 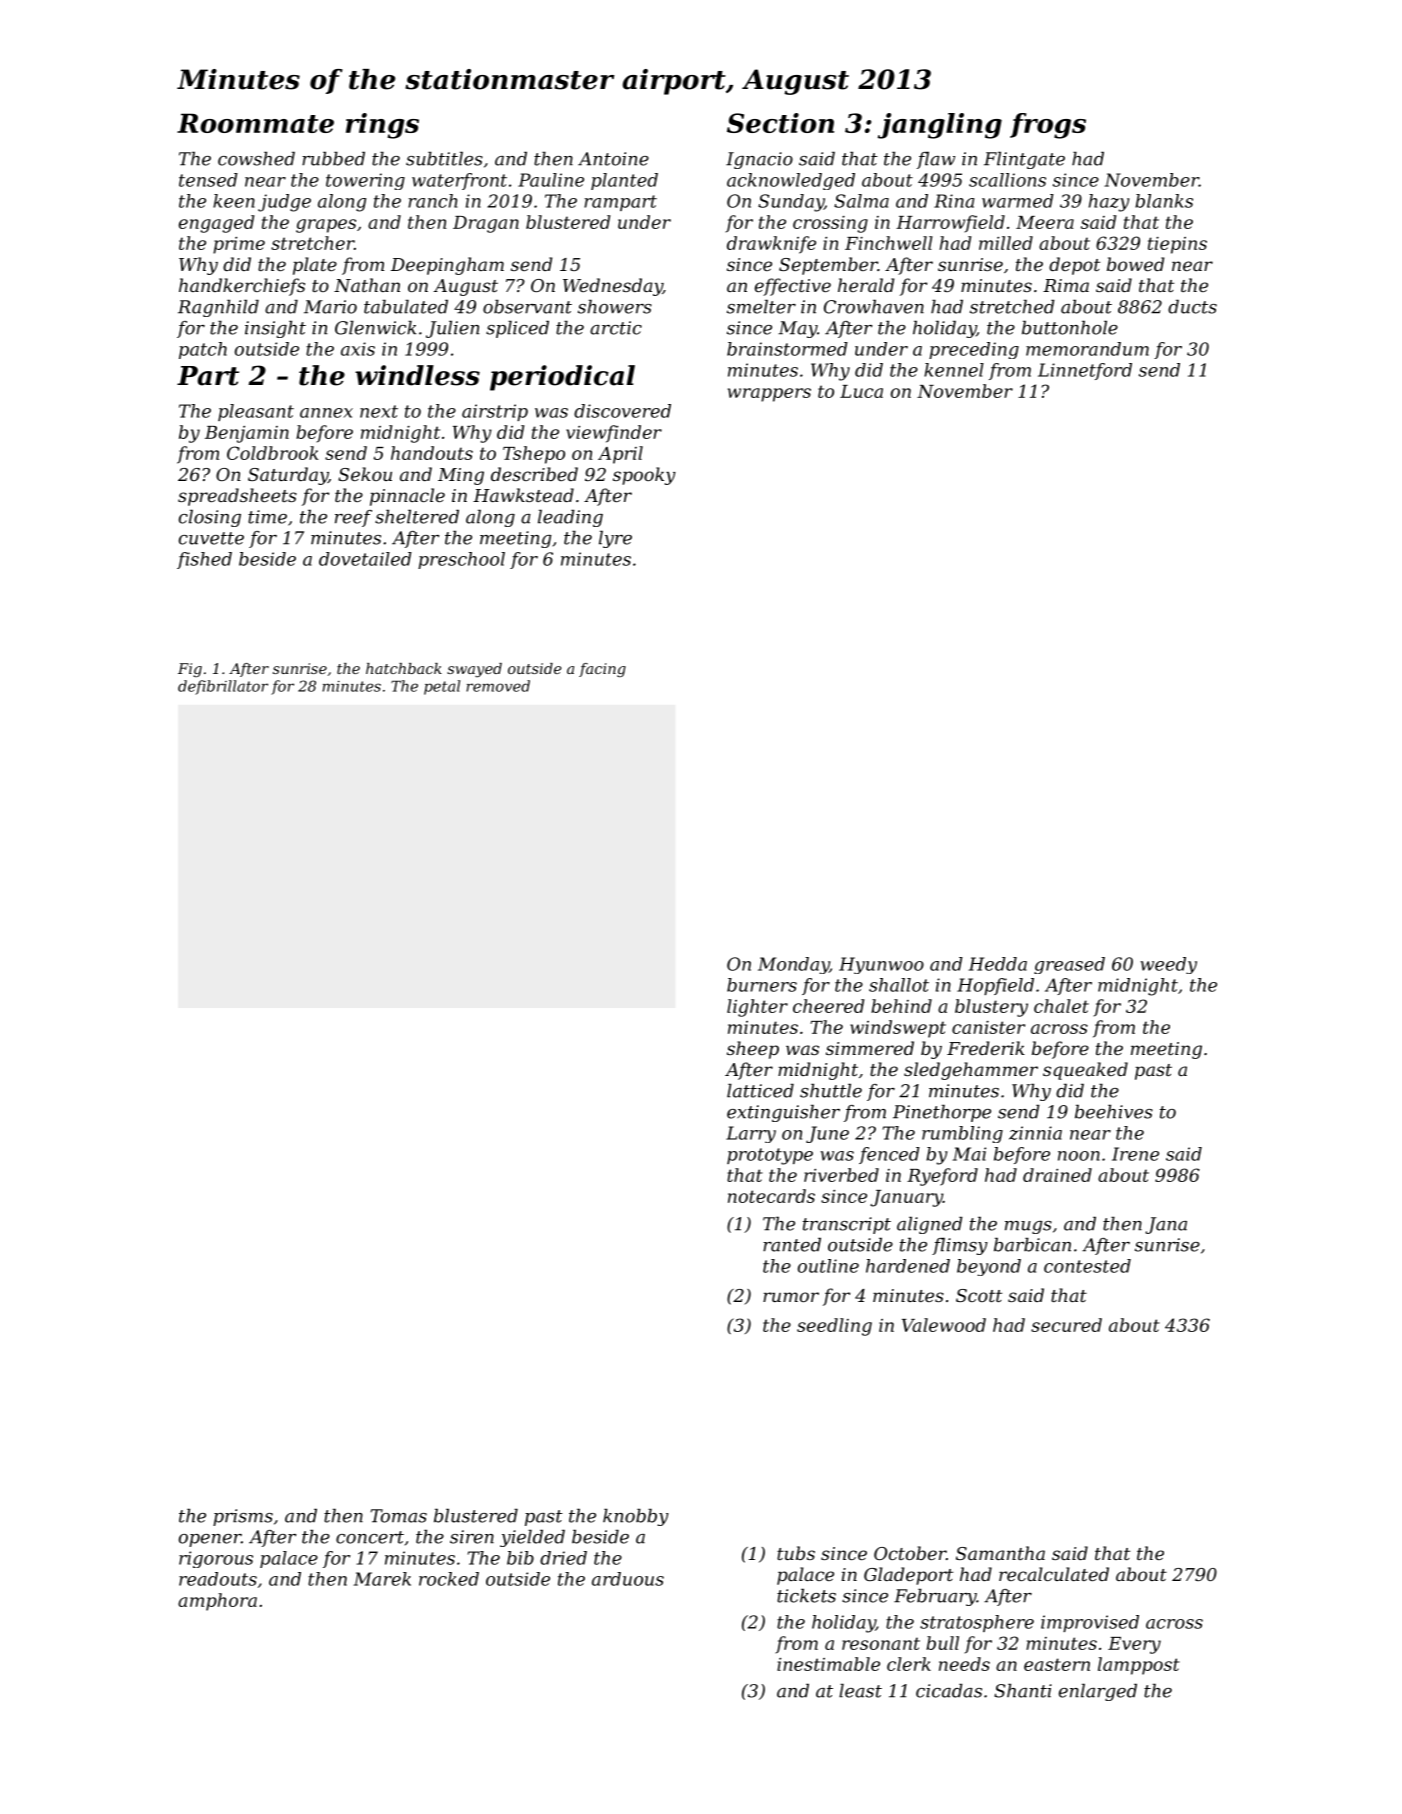 What do you see at coordinates (210, 1540) in the screenshot?
I see `opener` at bounding box center [210, 1540].
